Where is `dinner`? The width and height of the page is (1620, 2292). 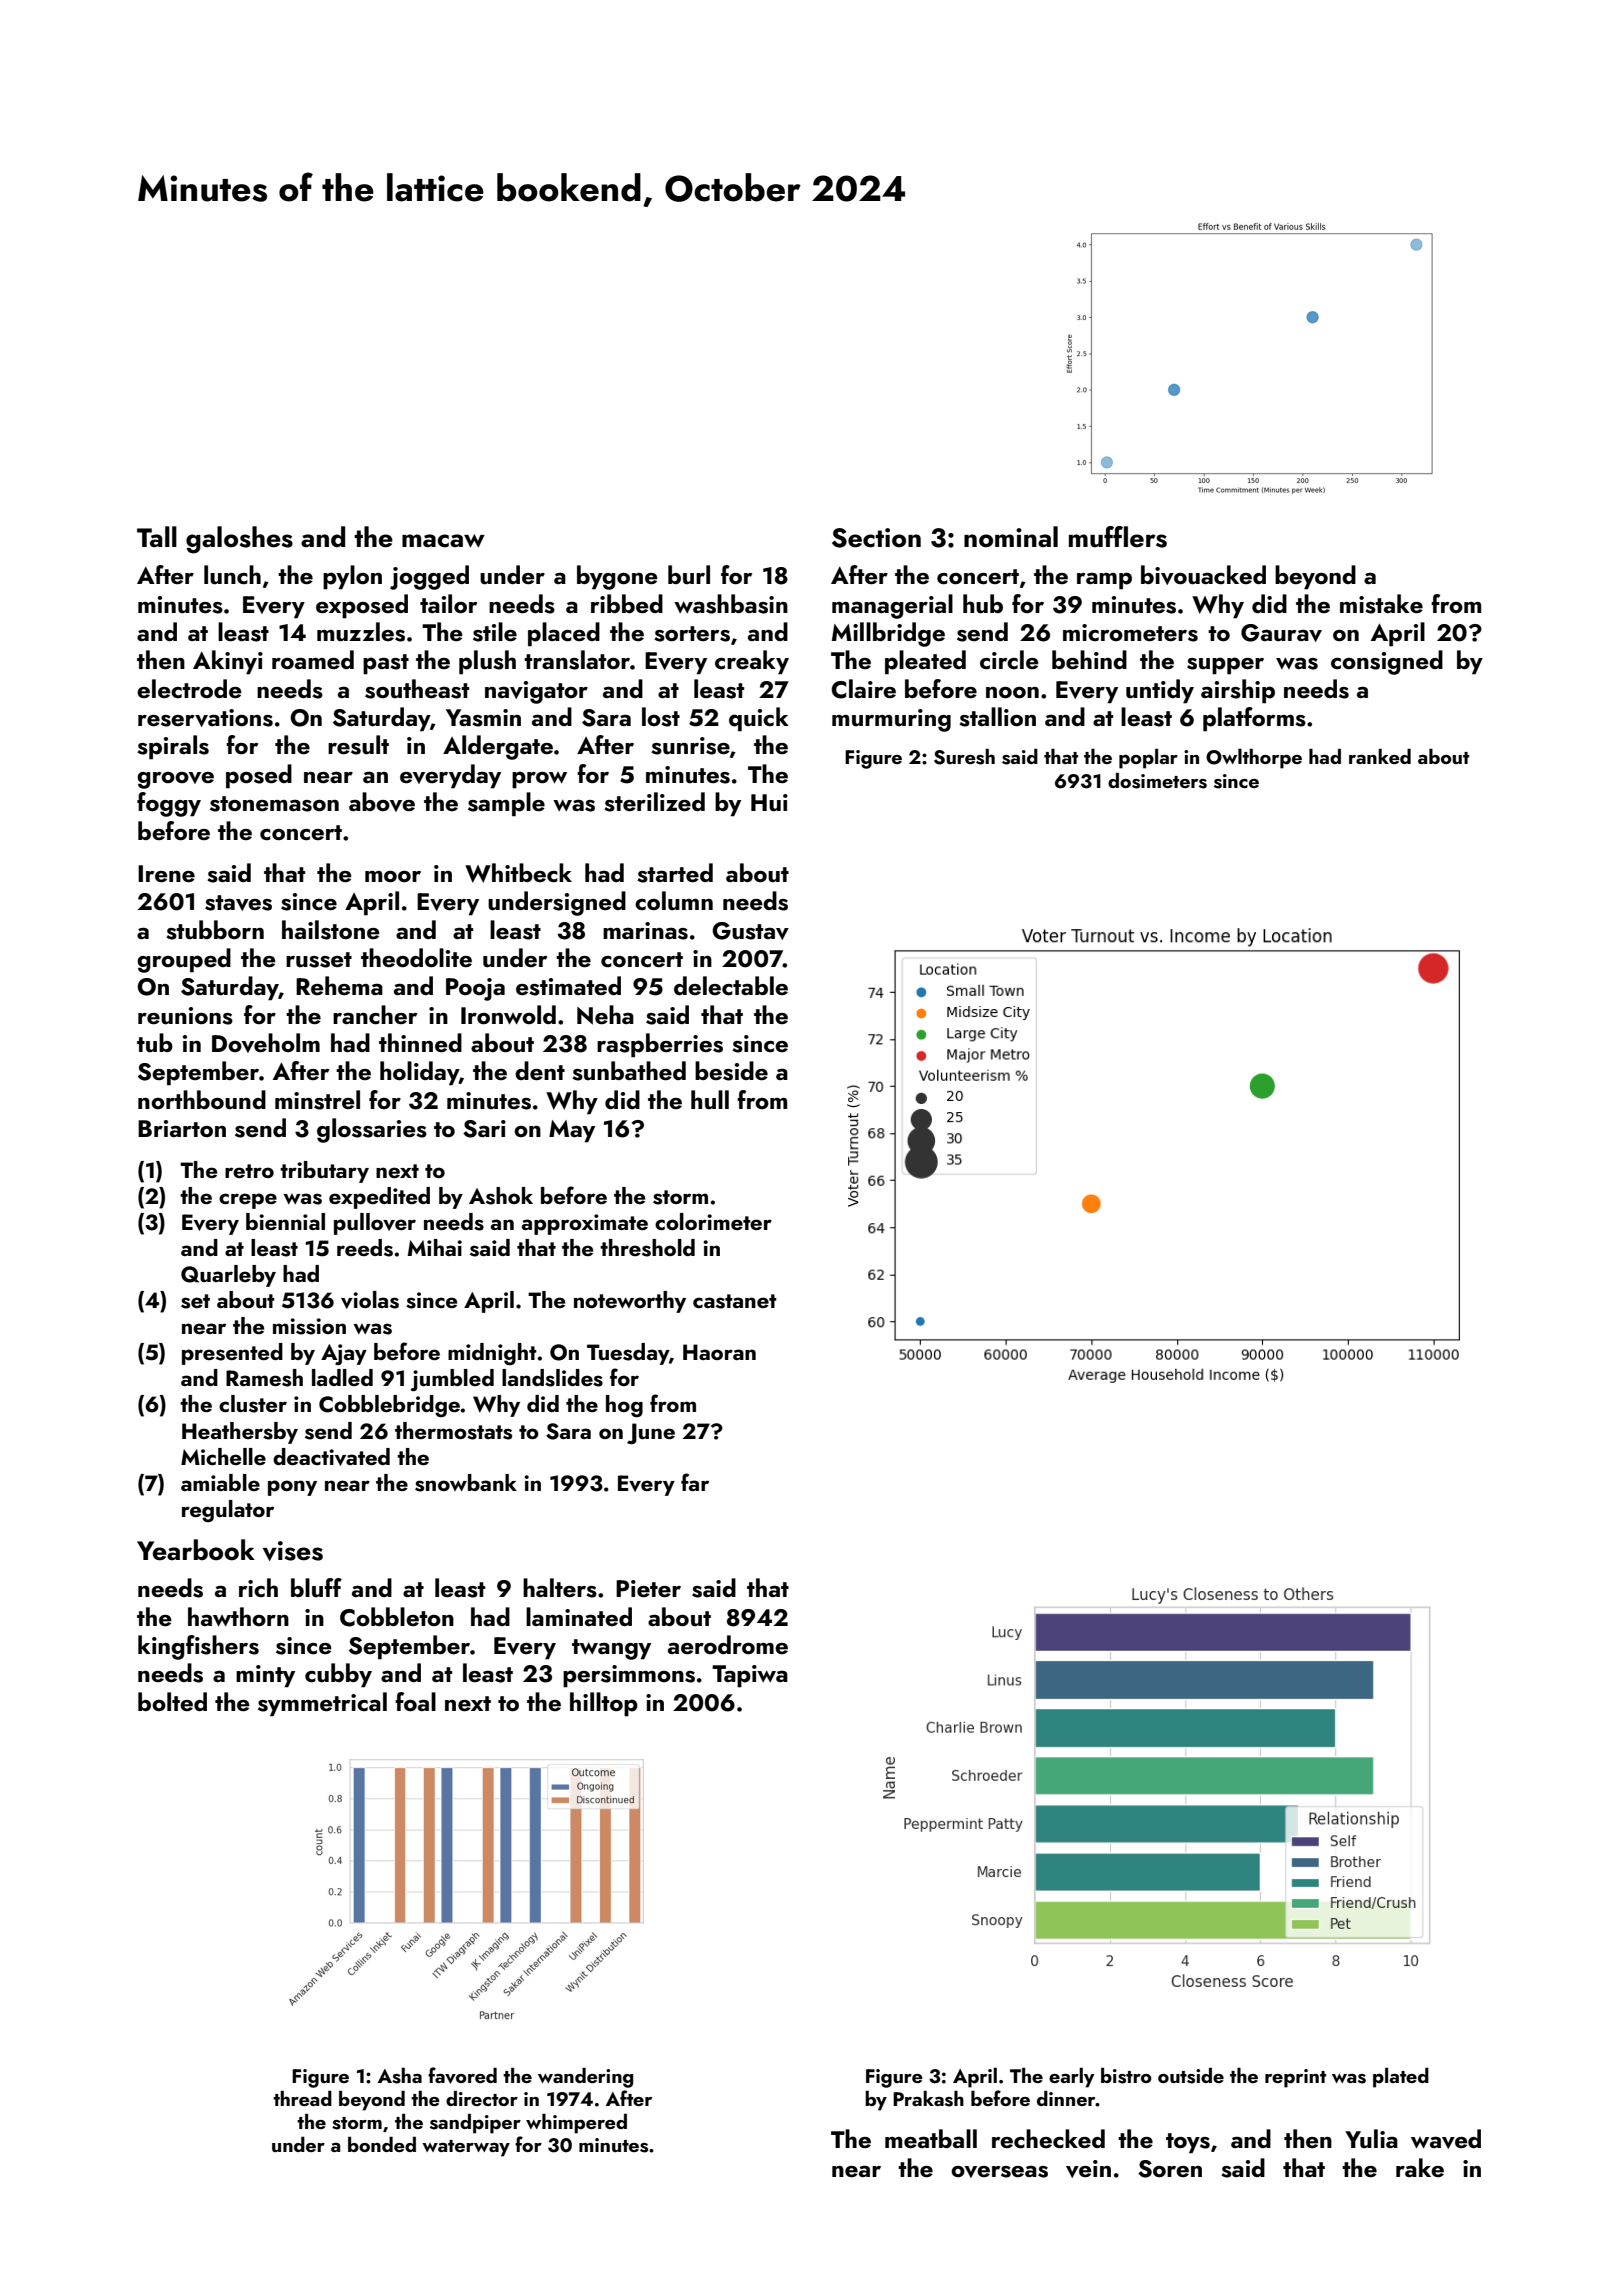
dinner is located at coordinates (1066, 2098).
